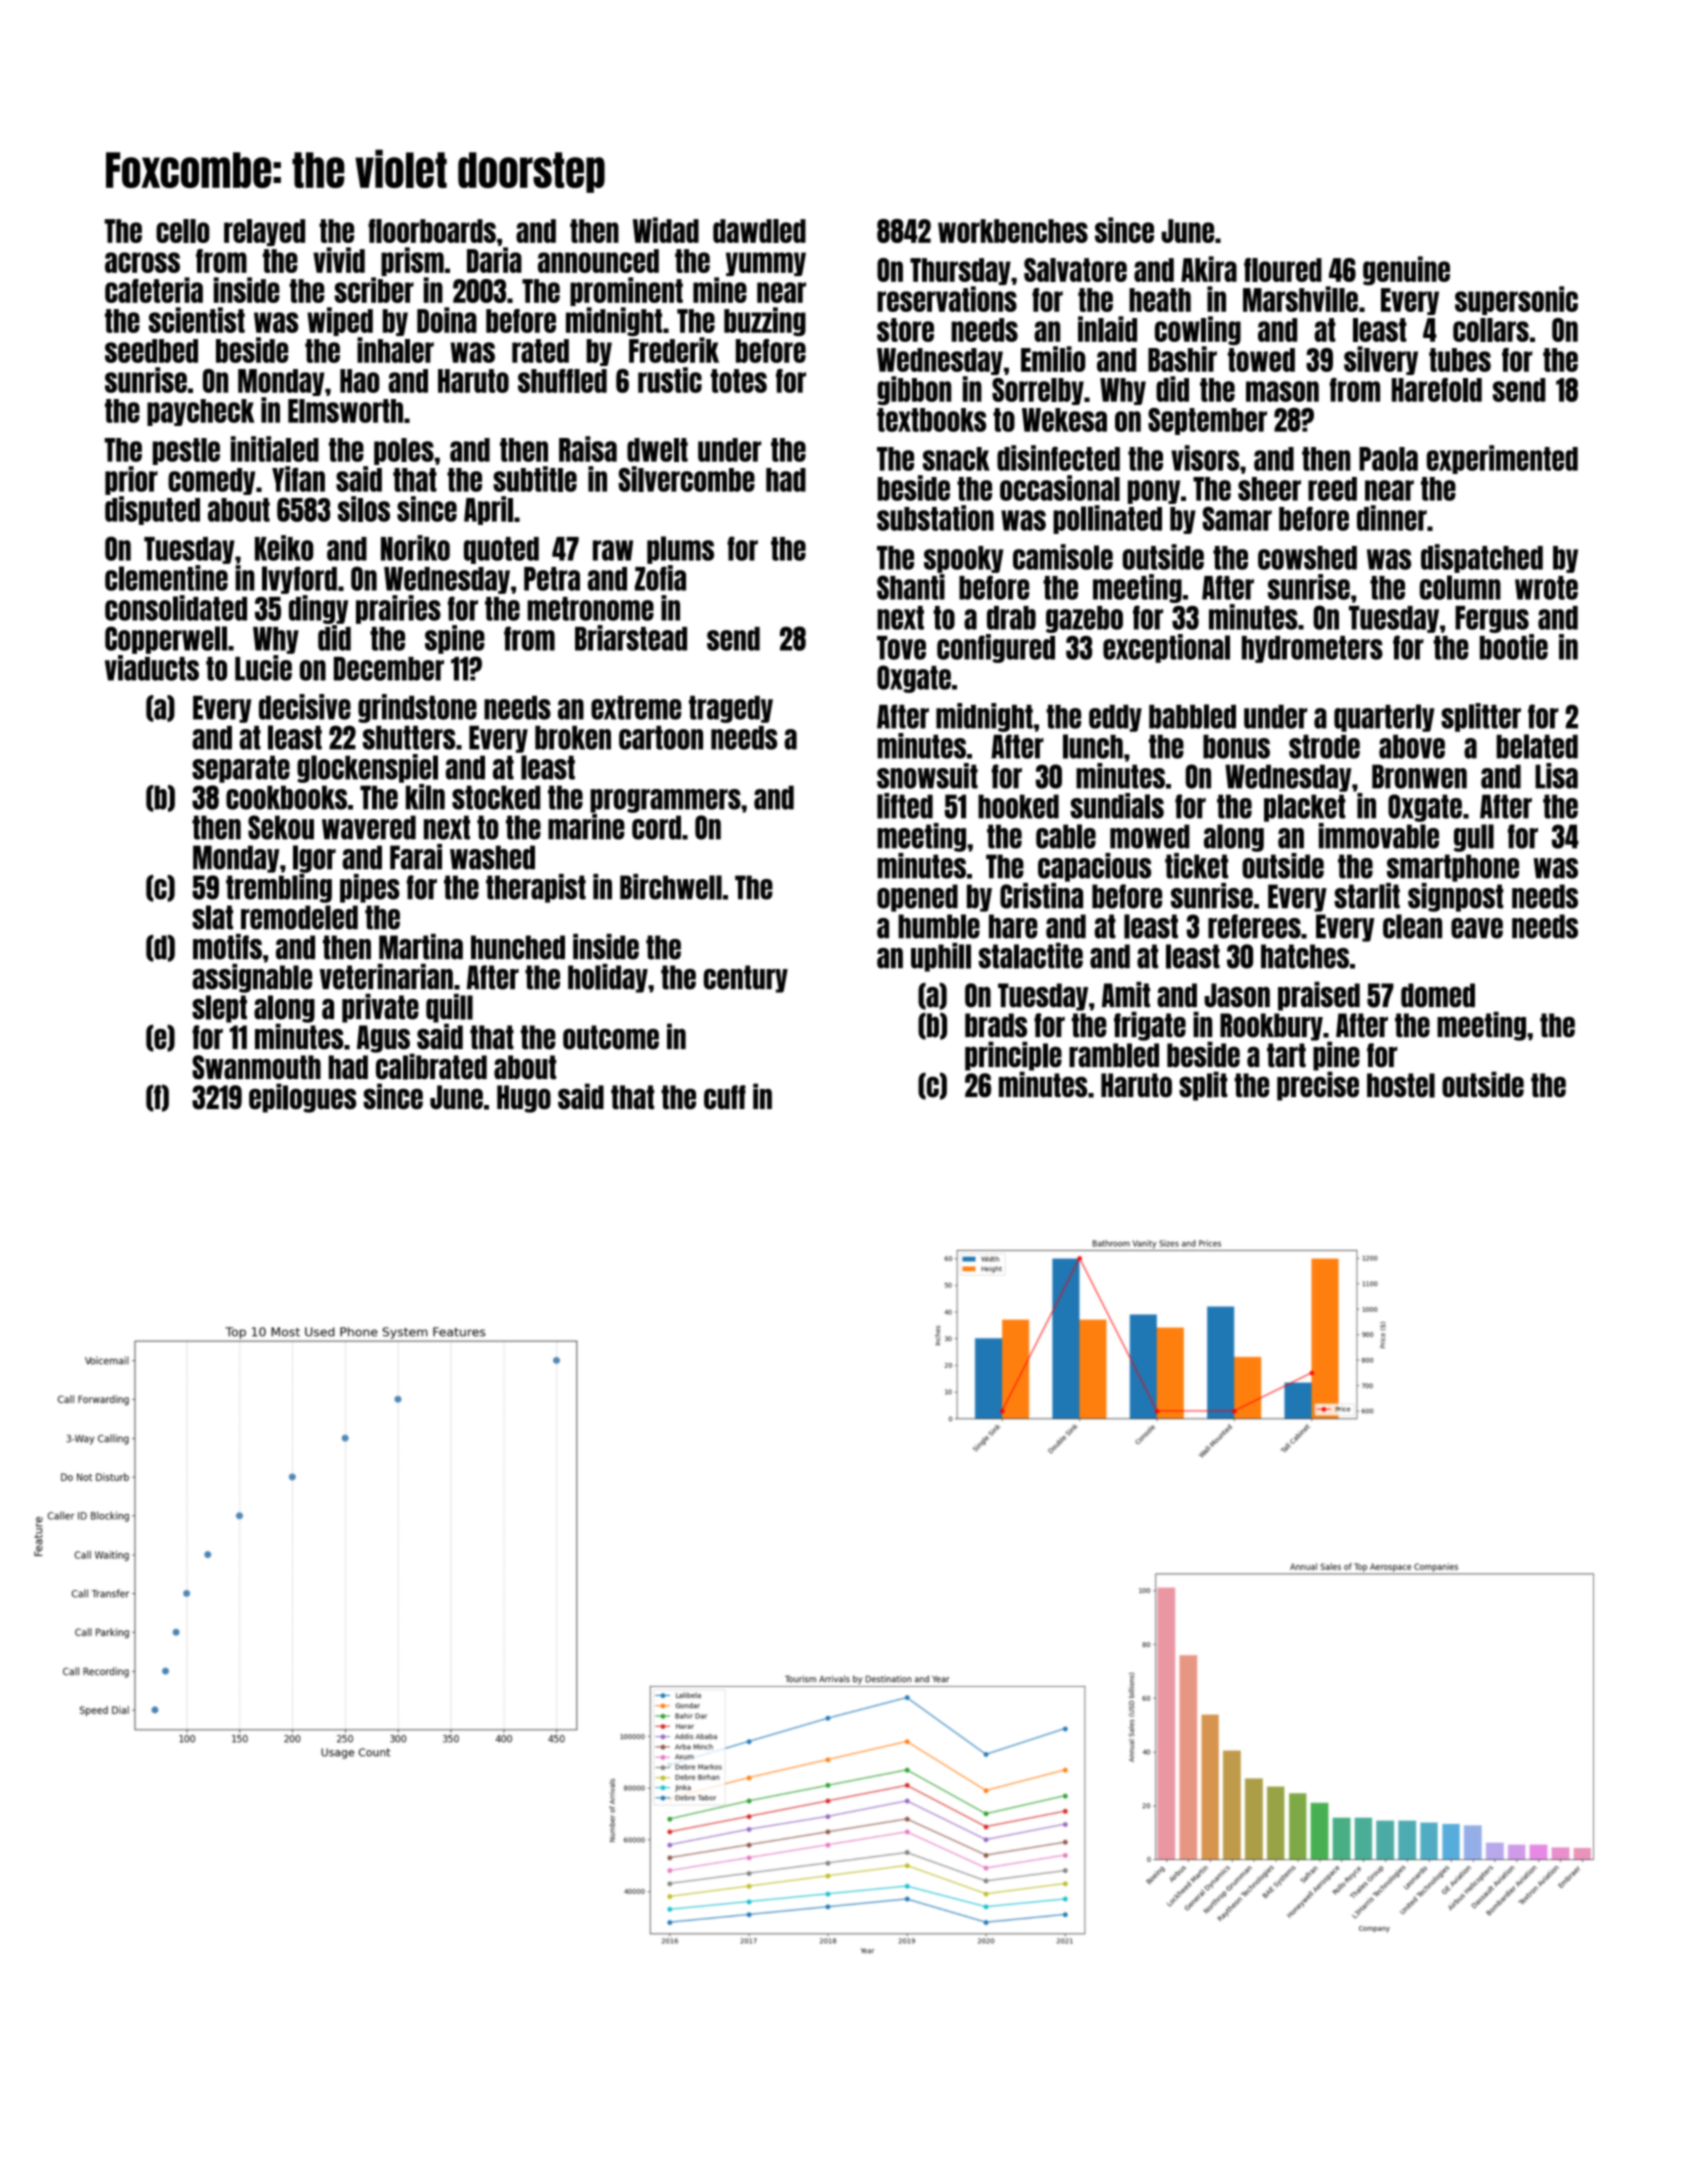  What do you see at coordinates (1406, 271) in the document?
I see `genuine` at bounding box center [1406, 271].
